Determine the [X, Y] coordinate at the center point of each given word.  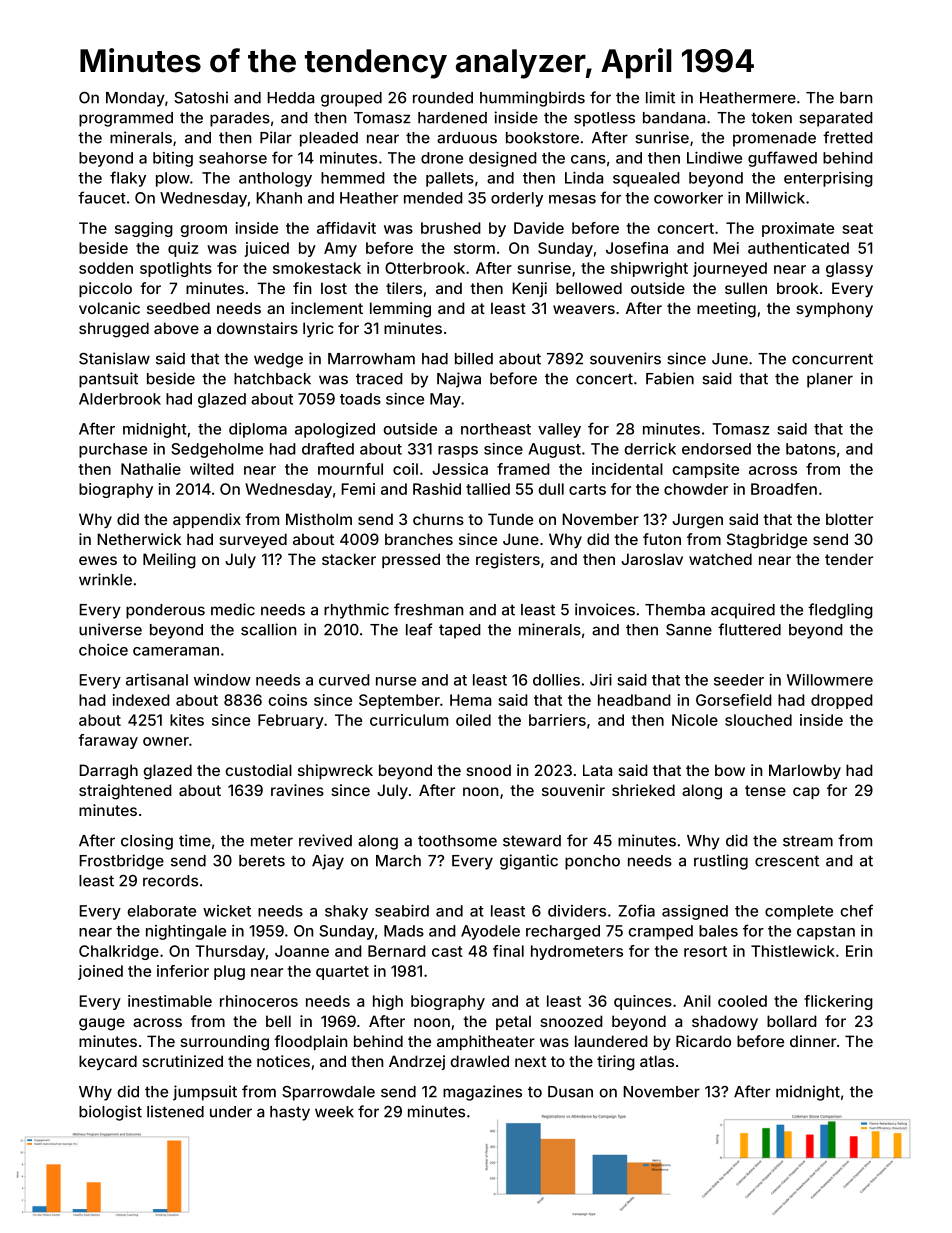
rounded [443, 98]
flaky [128, 179]
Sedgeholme [217, 450]
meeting [726, 310]
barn [856, 98]
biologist [110, 1113]
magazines [482, 1093]
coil [405, 469]
